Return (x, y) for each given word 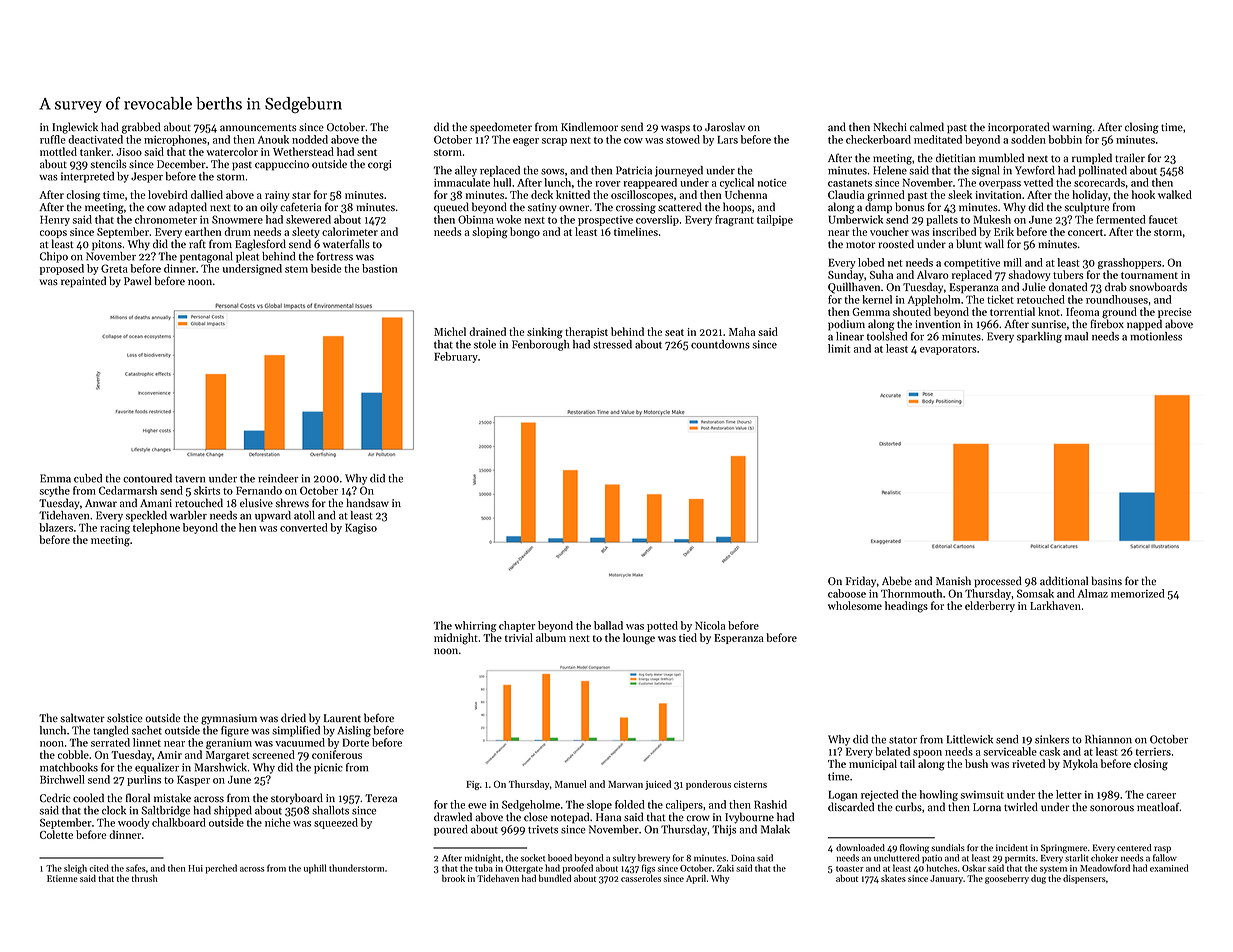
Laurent (342, 718)
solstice (125, 718)
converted (304, 527)
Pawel (137, 281)
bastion (379, 268)
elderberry (990, 606)
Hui (195, 868)
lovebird (168, 194)
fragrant (734, 220)
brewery (654, 858)
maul (1076, 336)
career (1161, 796)
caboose (847, 593)
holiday (1090, 195)
